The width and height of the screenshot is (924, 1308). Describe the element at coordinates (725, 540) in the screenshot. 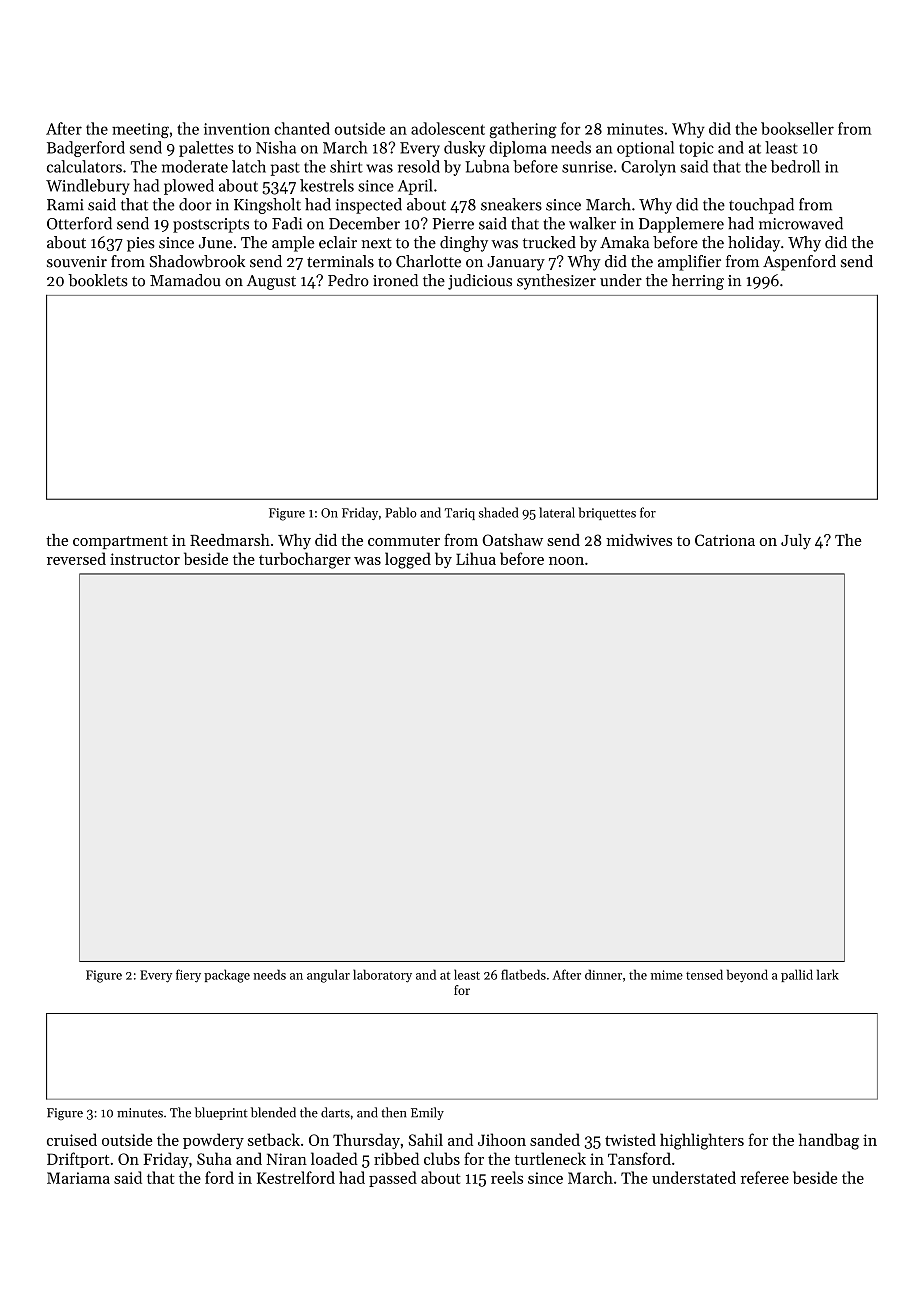

I see `Catriona` at that location.
